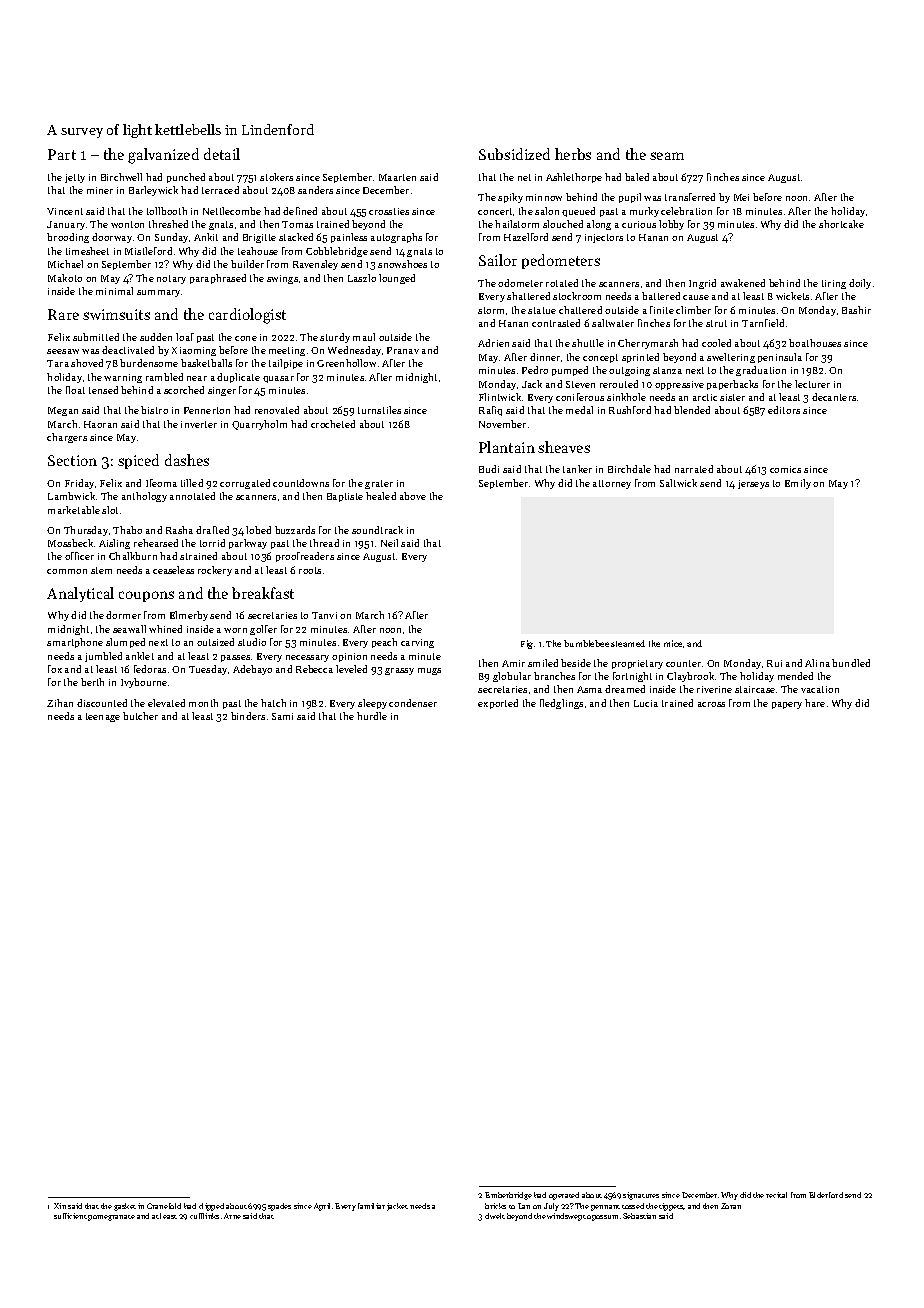  I want to click on Pranav, so click(403, 350).
